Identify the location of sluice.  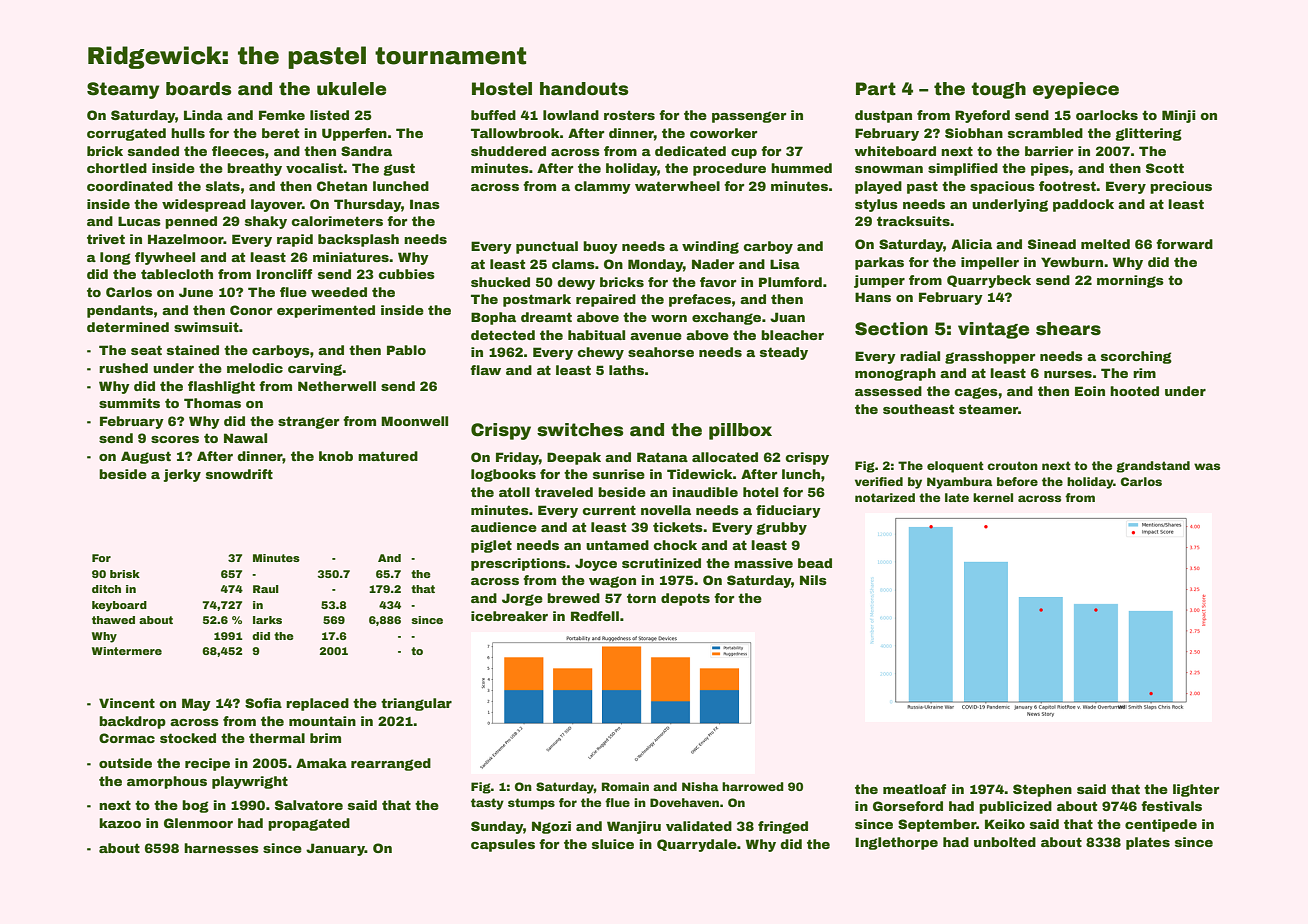
(613, 844).
